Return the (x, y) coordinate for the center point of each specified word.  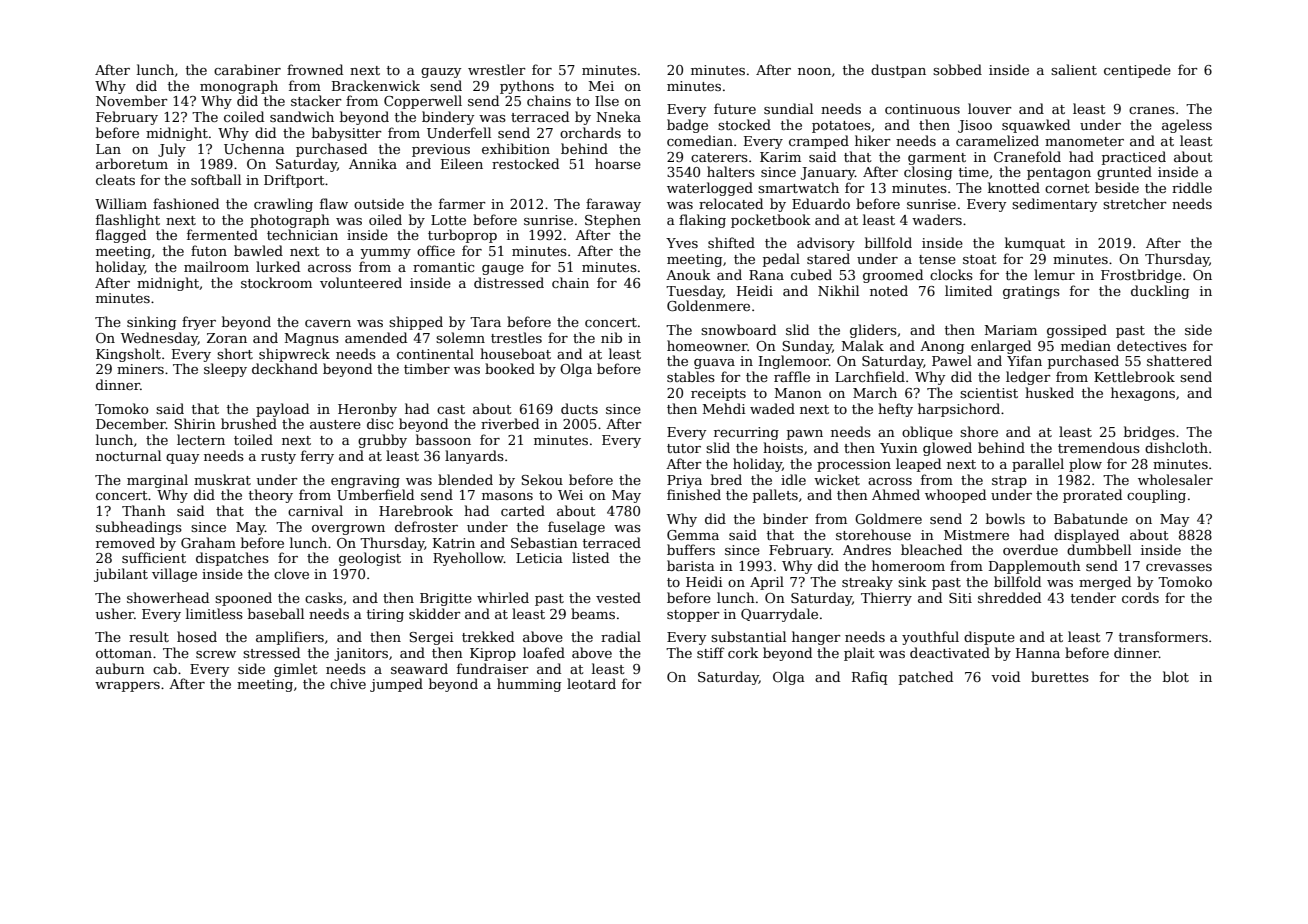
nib (611, 337)
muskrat (222, 479)
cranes (1152, 110)
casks (324, 597)
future (735, 108)
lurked (278, 266)
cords (1140, 597)
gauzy (441, 73)
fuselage (576, 528)
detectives (1152, 345)
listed (590, 557)
